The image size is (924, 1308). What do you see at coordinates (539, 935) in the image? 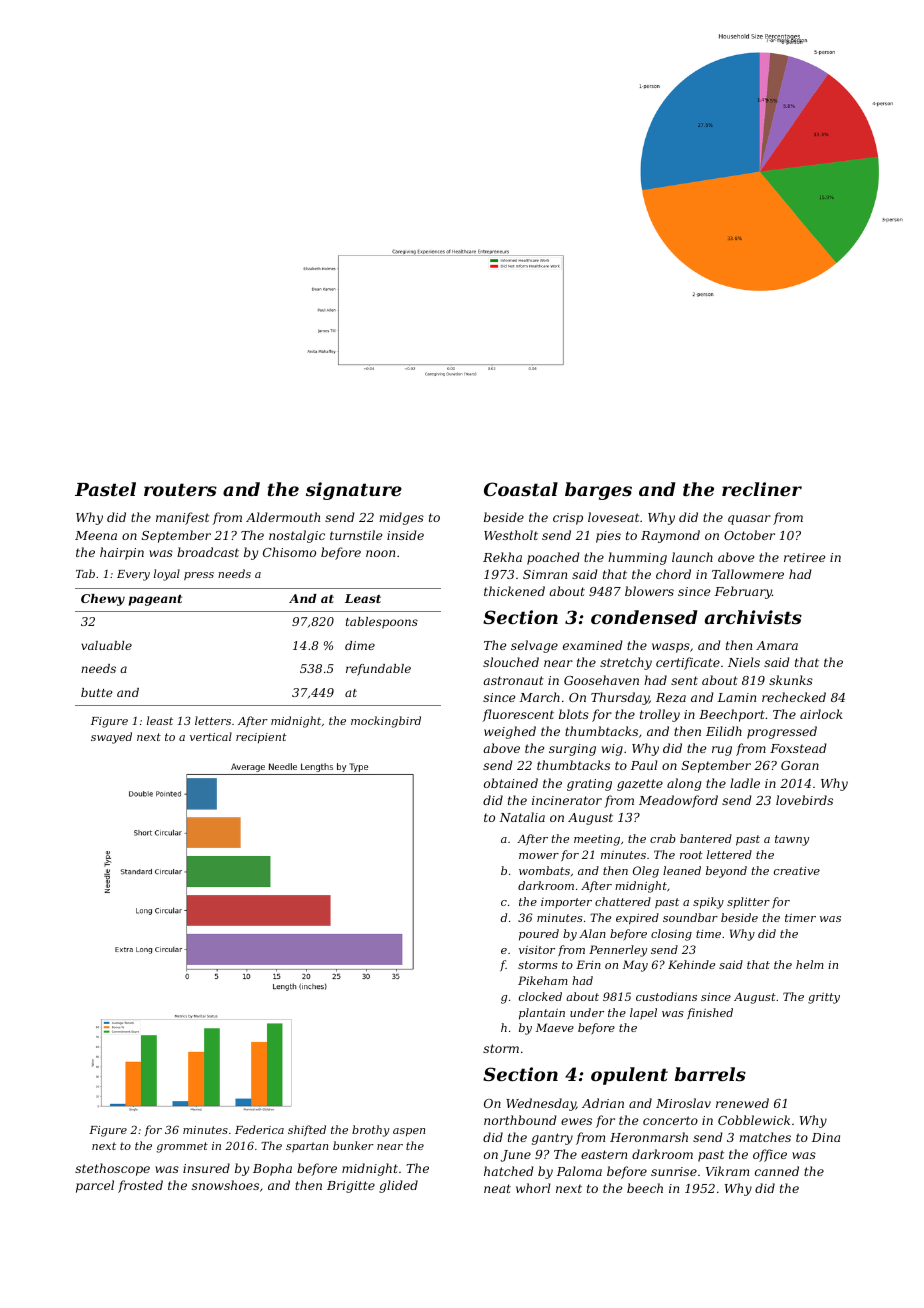
I see `poured` at bounding box center [539, 935].
